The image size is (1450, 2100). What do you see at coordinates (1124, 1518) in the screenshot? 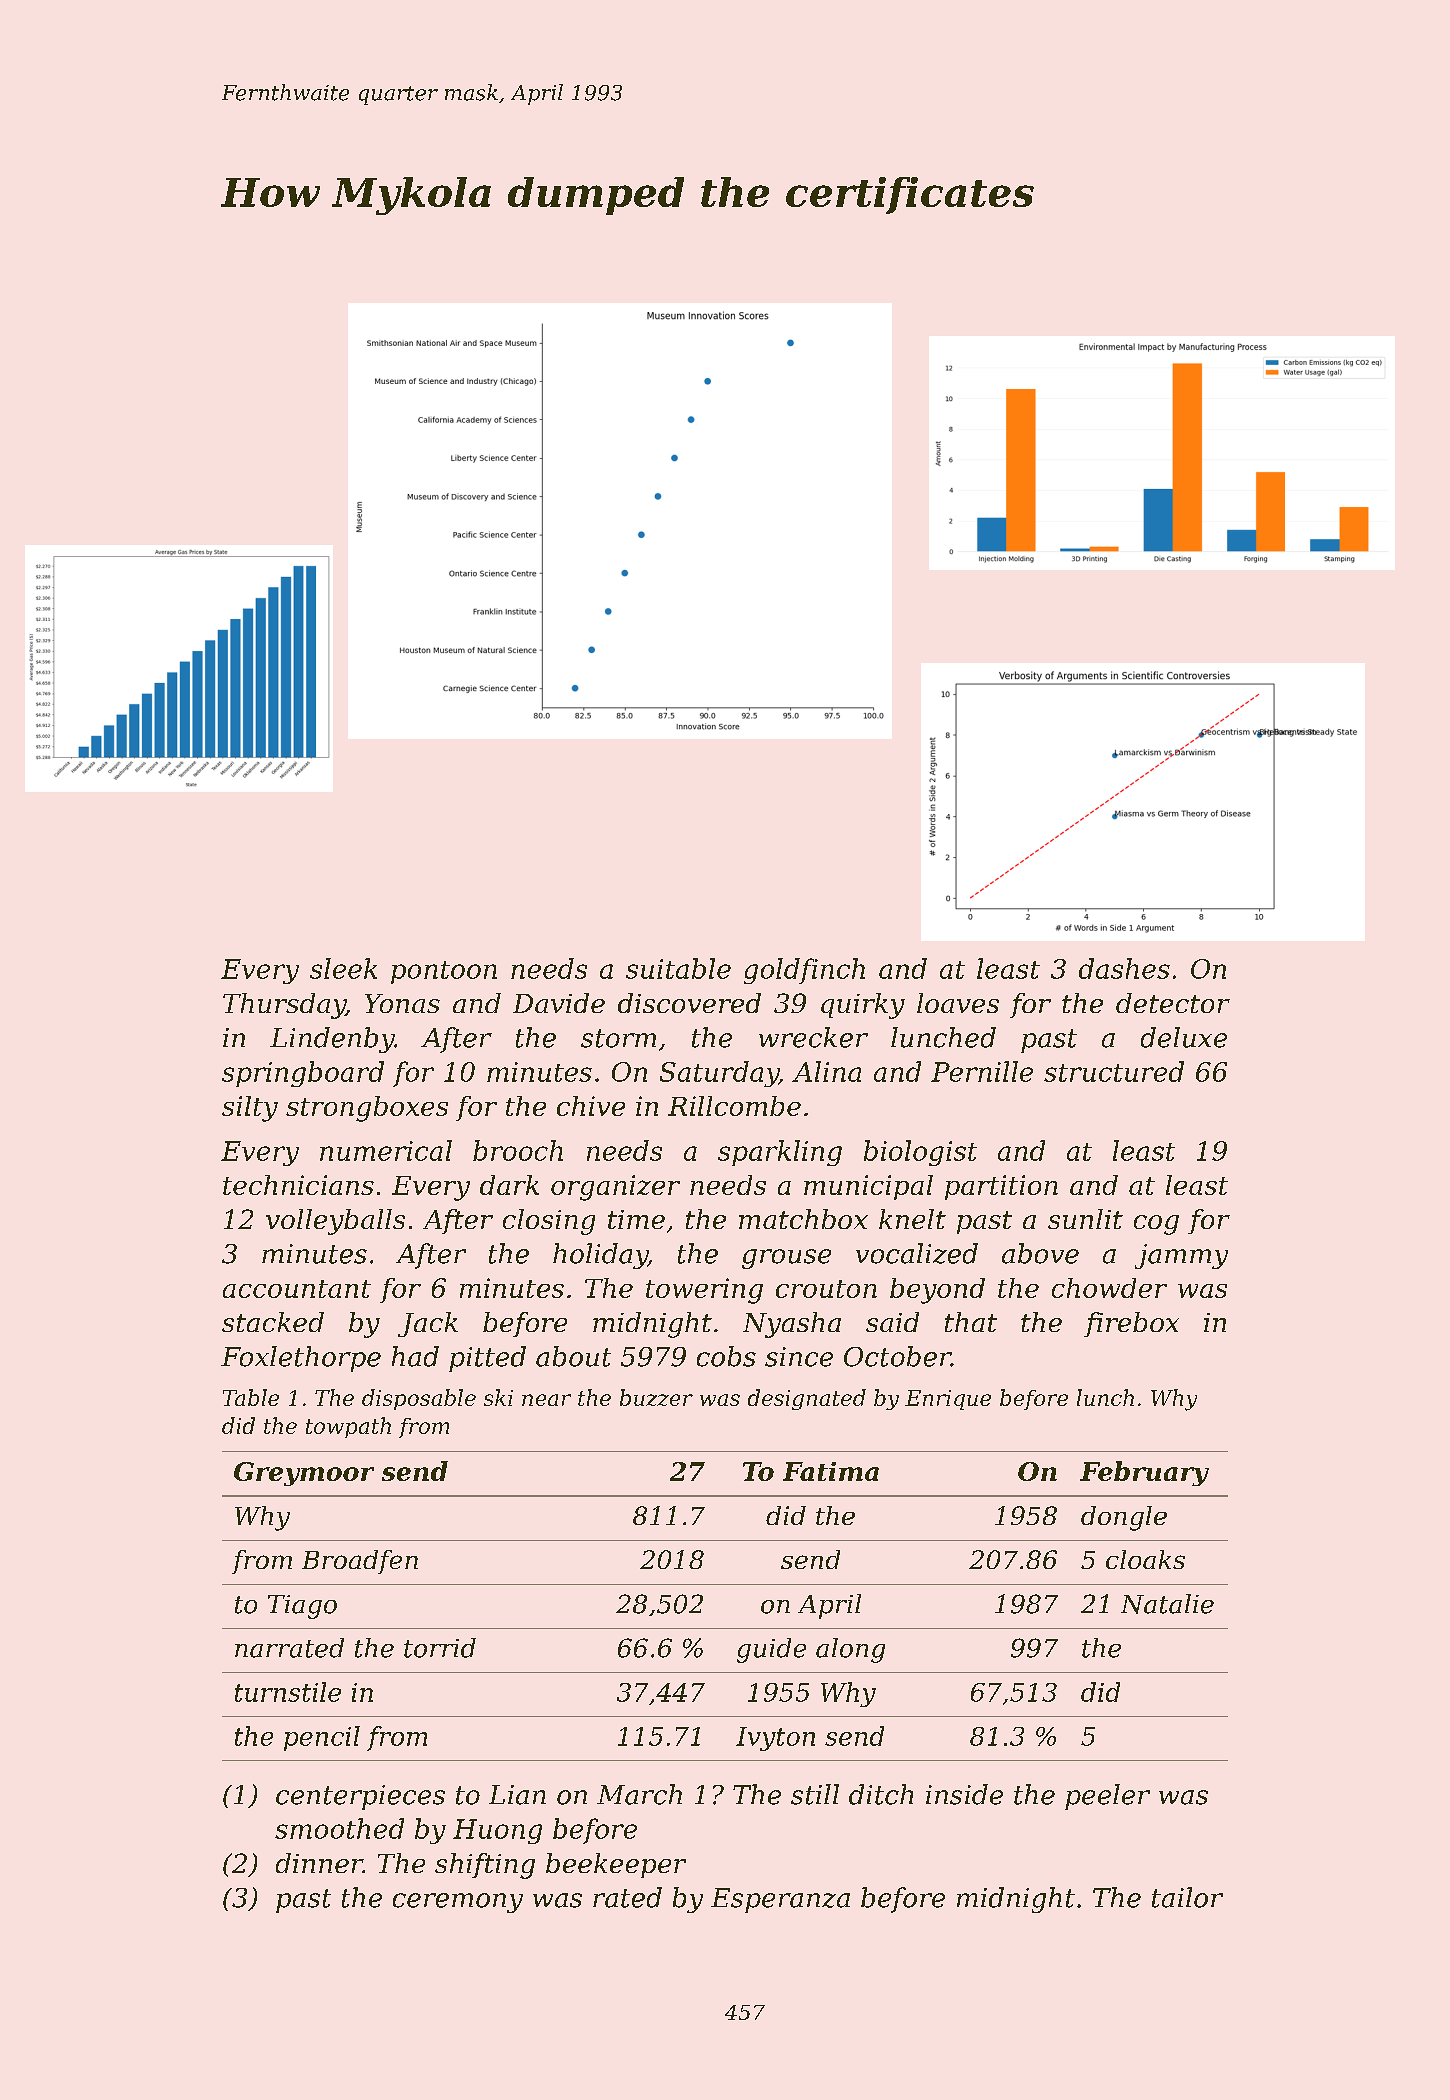
I see `dongle` at bounding box center [1124, 1518].
